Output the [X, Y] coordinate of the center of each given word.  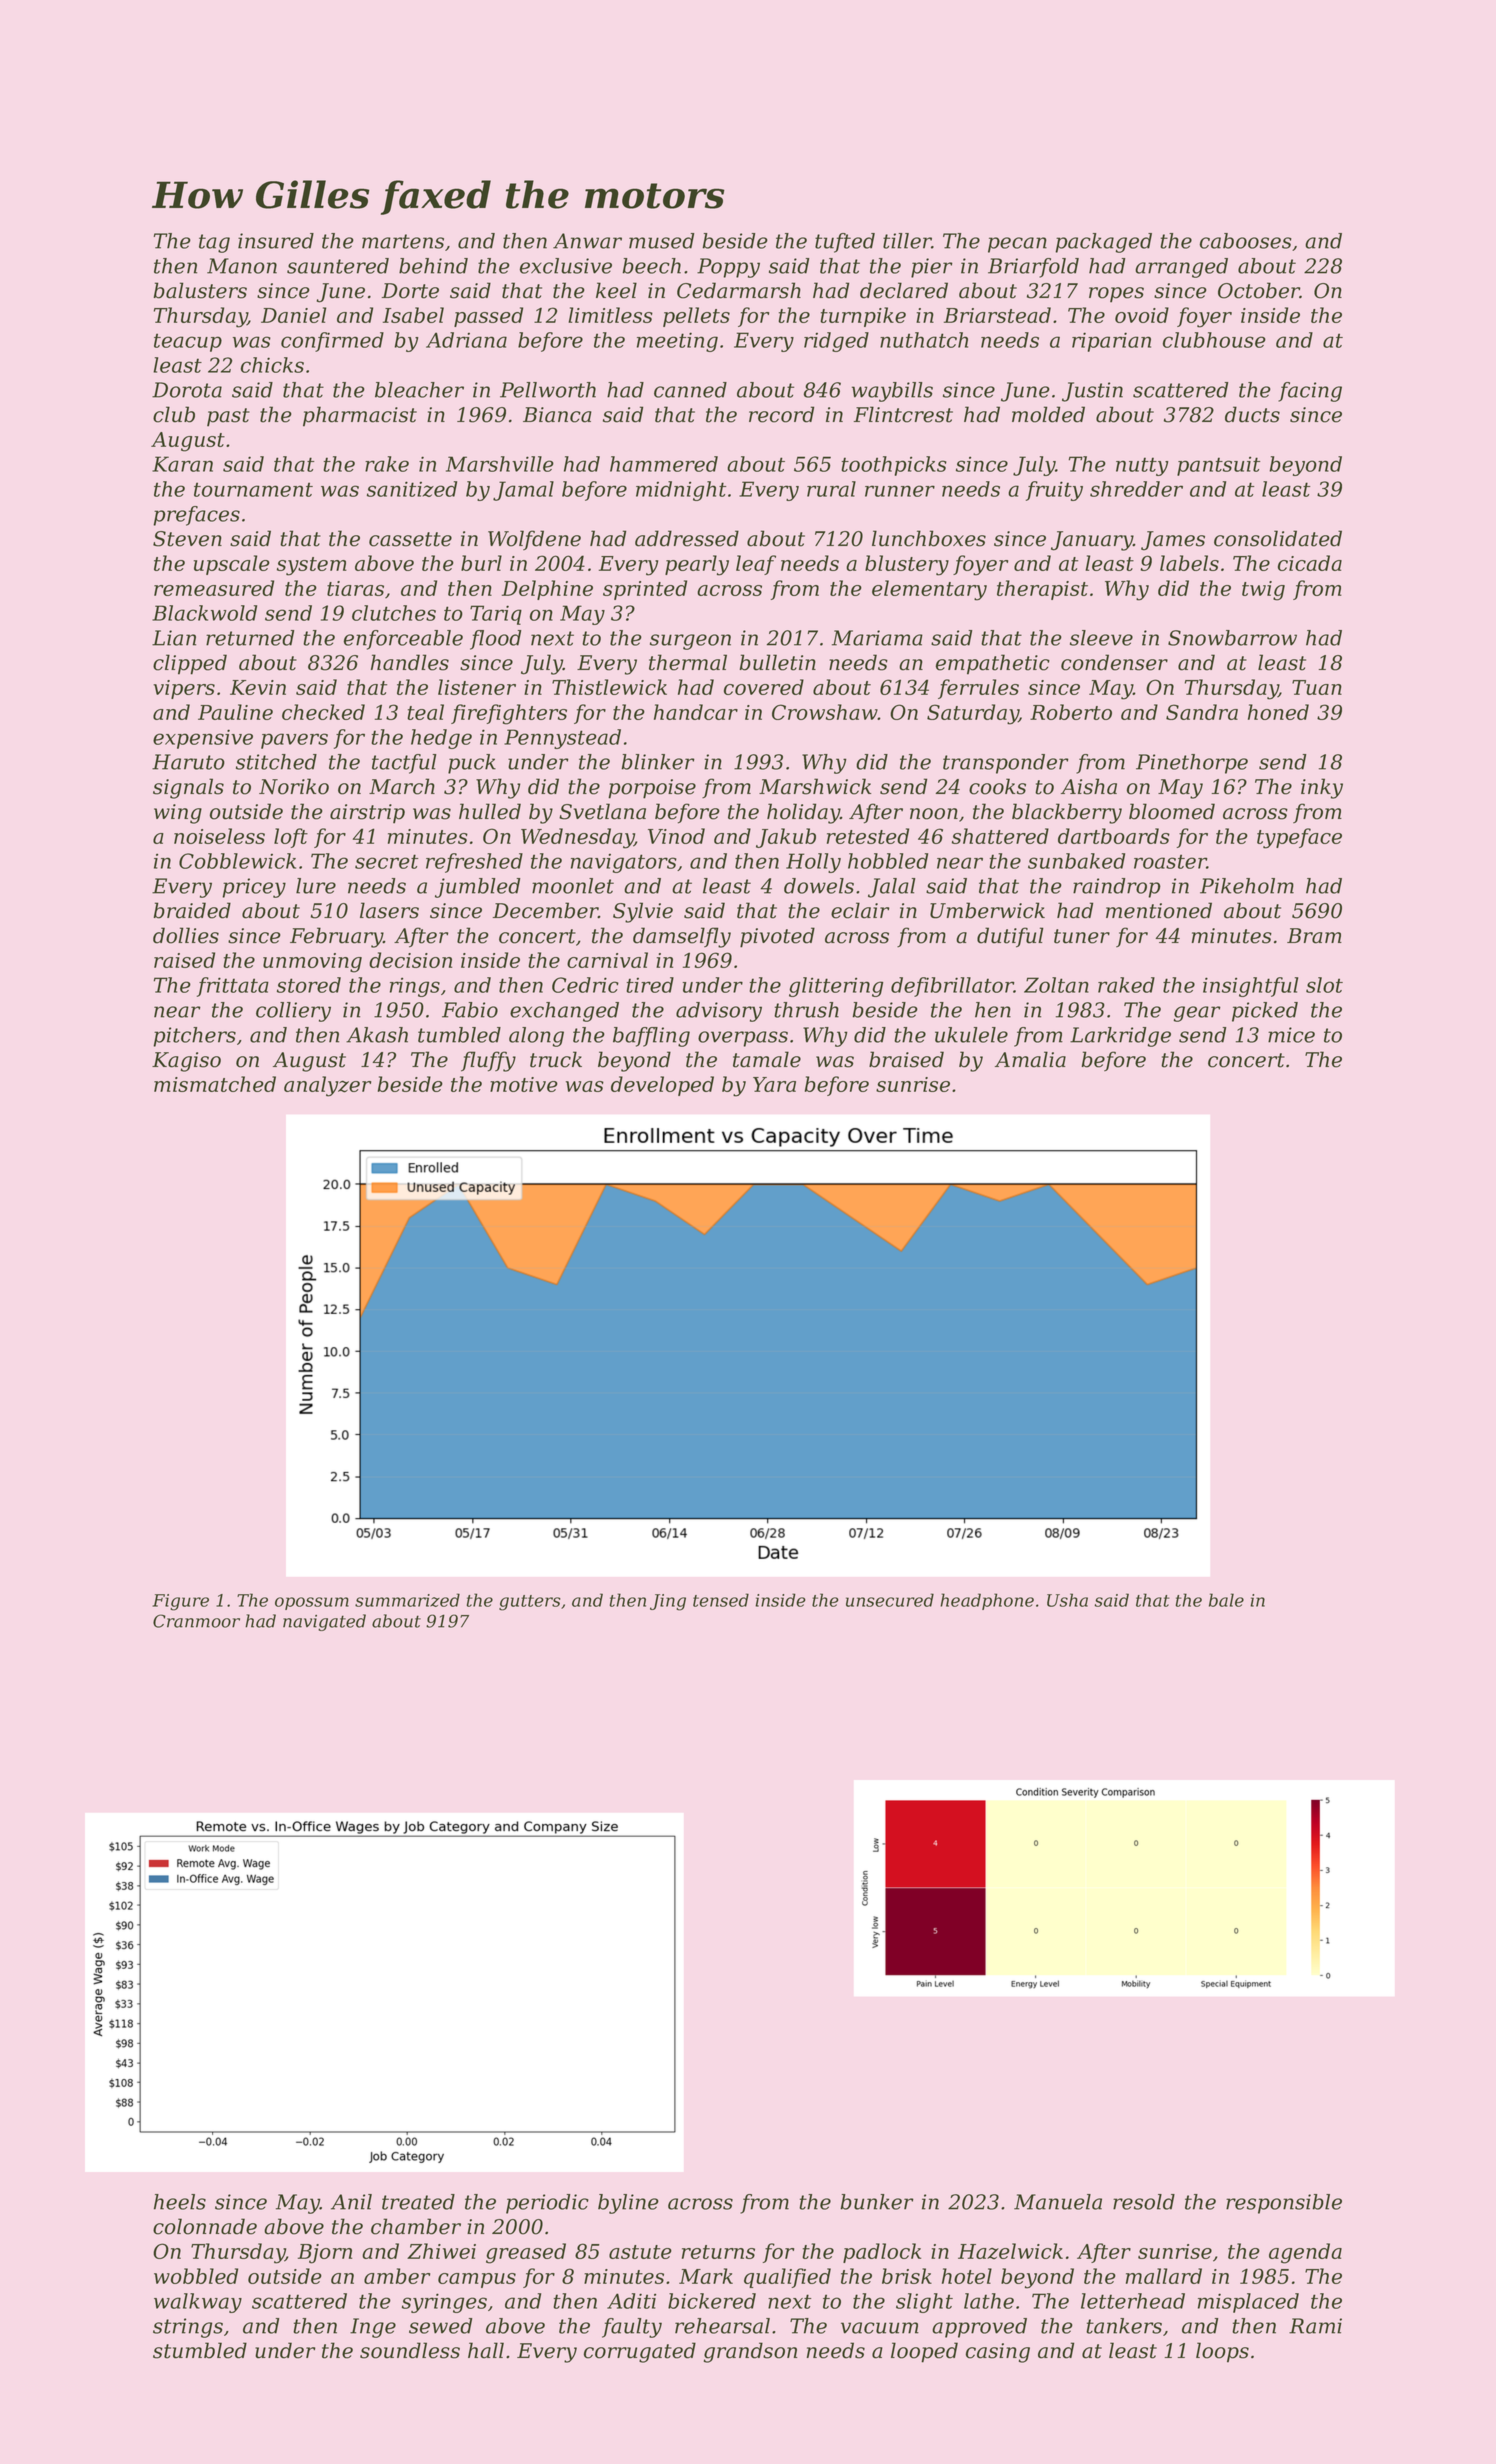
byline [628, 2204]
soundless [410, 2350]
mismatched [215, 1084]
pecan [1017, 245]
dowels [819, 886]
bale [1226, 1600]
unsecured [890, 1600]
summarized [407, 1600]
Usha [1067, 1600]
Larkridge [1120, 1037]
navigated [324, 1622]
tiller [907, 241]
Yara [774, 1084]
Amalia [1030, 1059]
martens [403, 241]
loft [291, 838]
